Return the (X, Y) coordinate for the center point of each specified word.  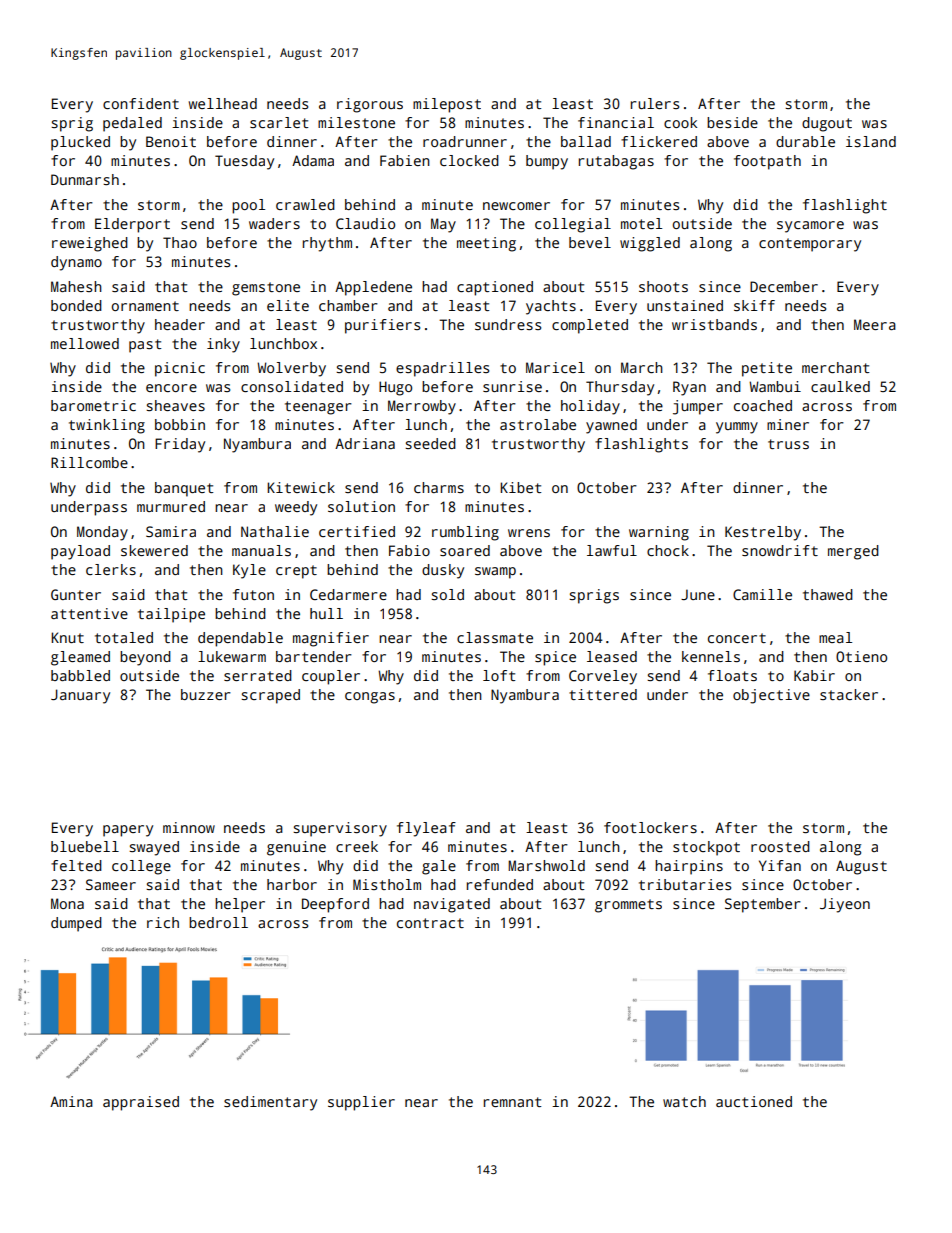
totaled (124, 637)
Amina (71, 1101)
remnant (512, 1102)
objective (771, 696)
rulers (655, 103)
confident (141, 103)
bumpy (547, 162)
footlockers (650, 827)
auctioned (754, 1101)
